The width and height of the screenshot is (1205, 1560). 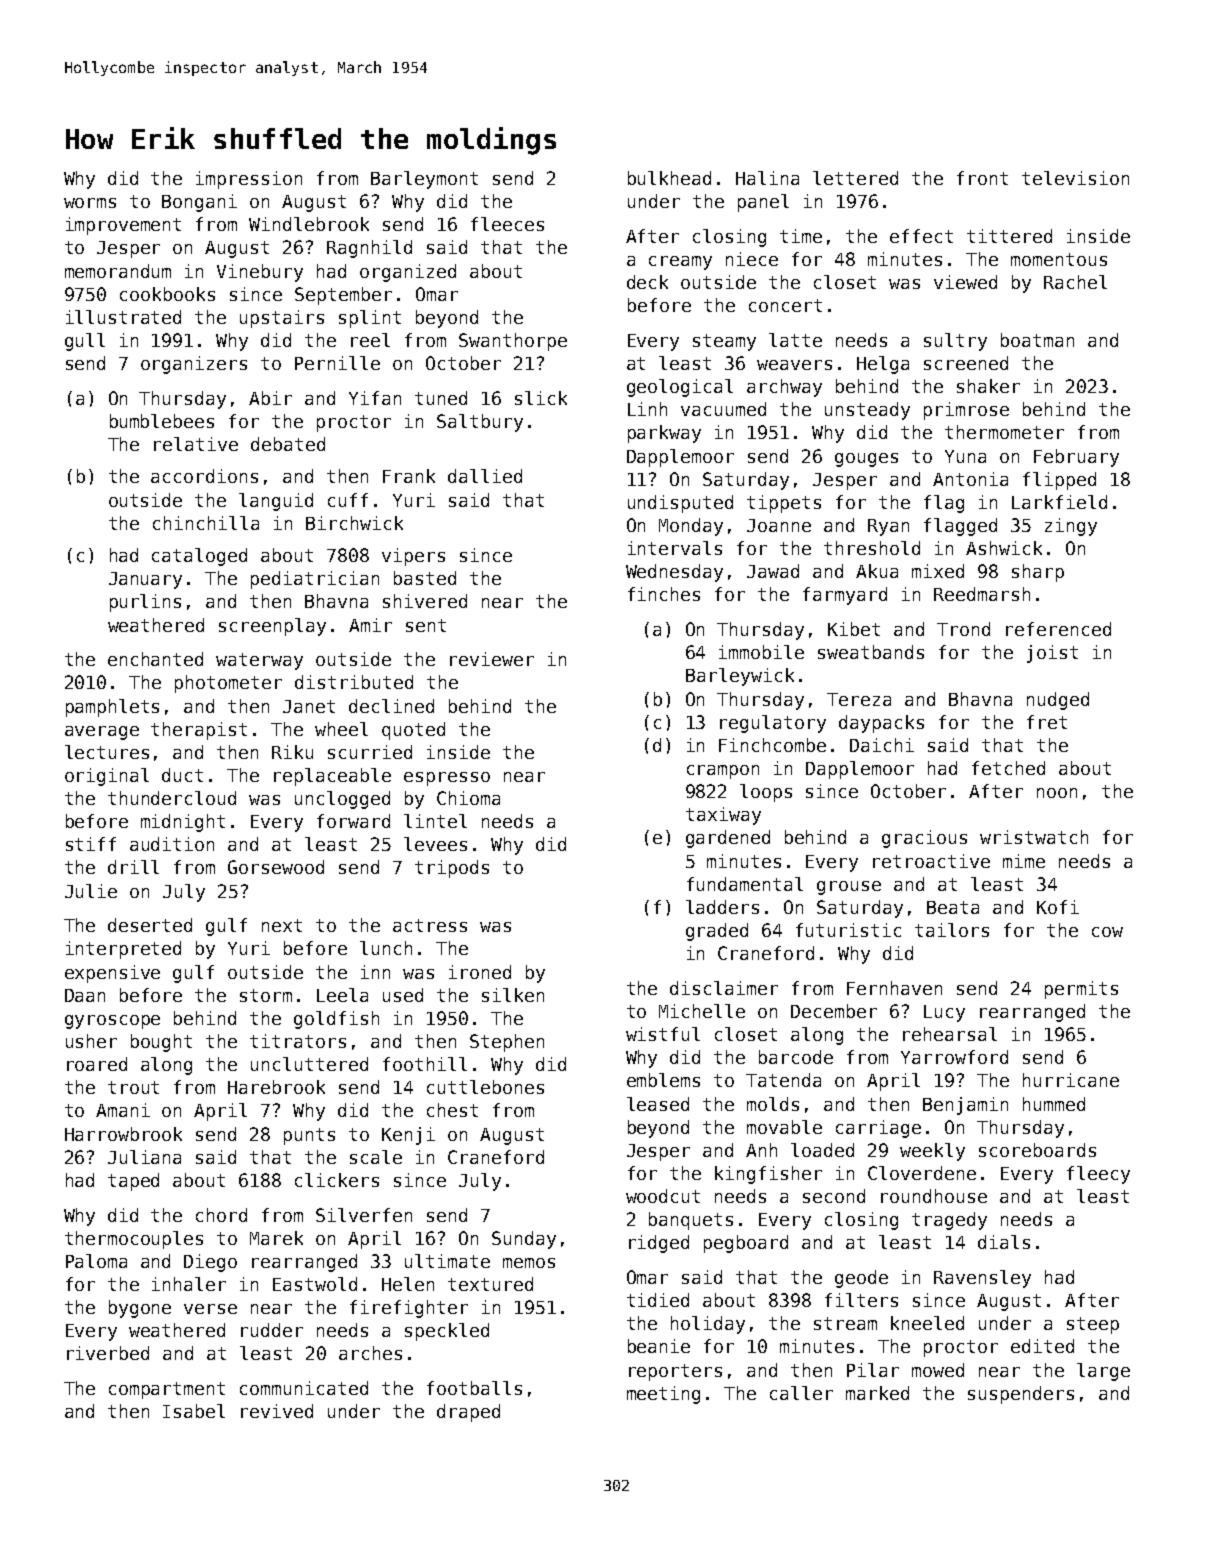 What do you see at coordinates (723, 816) in the screenshot?
I see `taxiway` at bounding box center [723, 816].
